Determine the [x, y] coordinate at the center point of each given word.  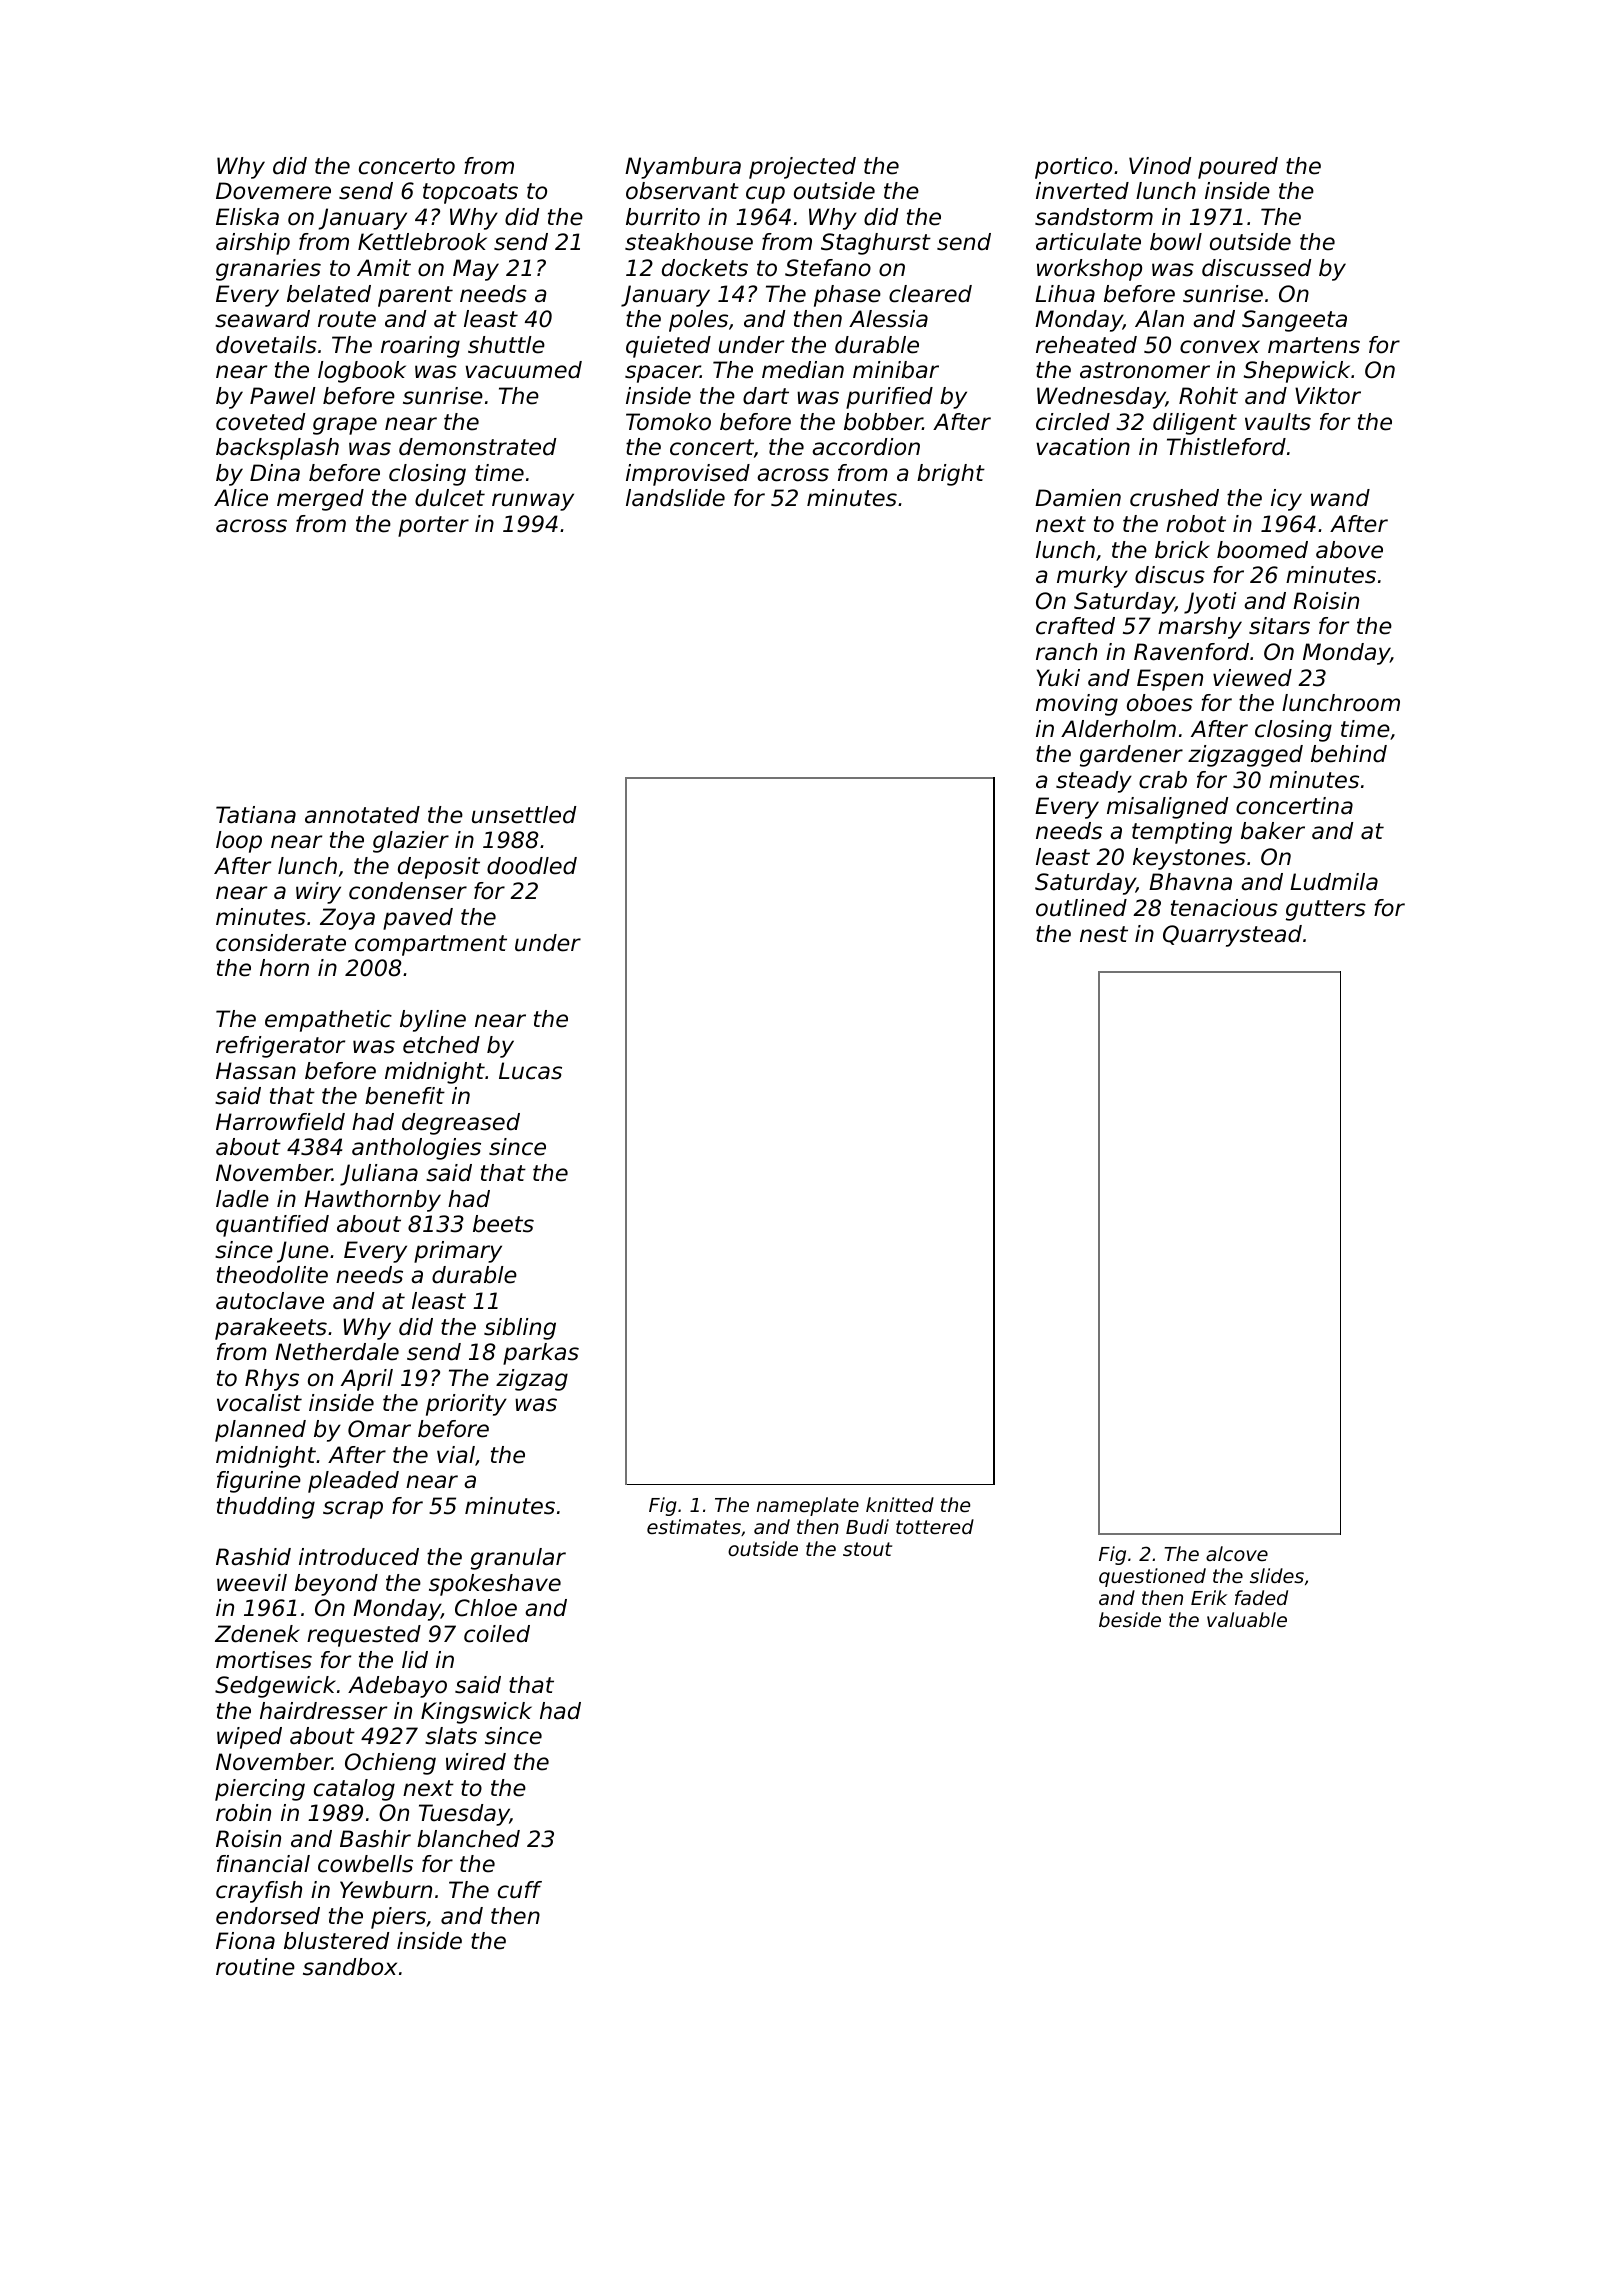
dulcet [450, 498]
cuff [520, 1890]
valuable [1247, 1619]
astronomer [1145, 370]
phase [847, 296]
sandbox [350, 1967]
